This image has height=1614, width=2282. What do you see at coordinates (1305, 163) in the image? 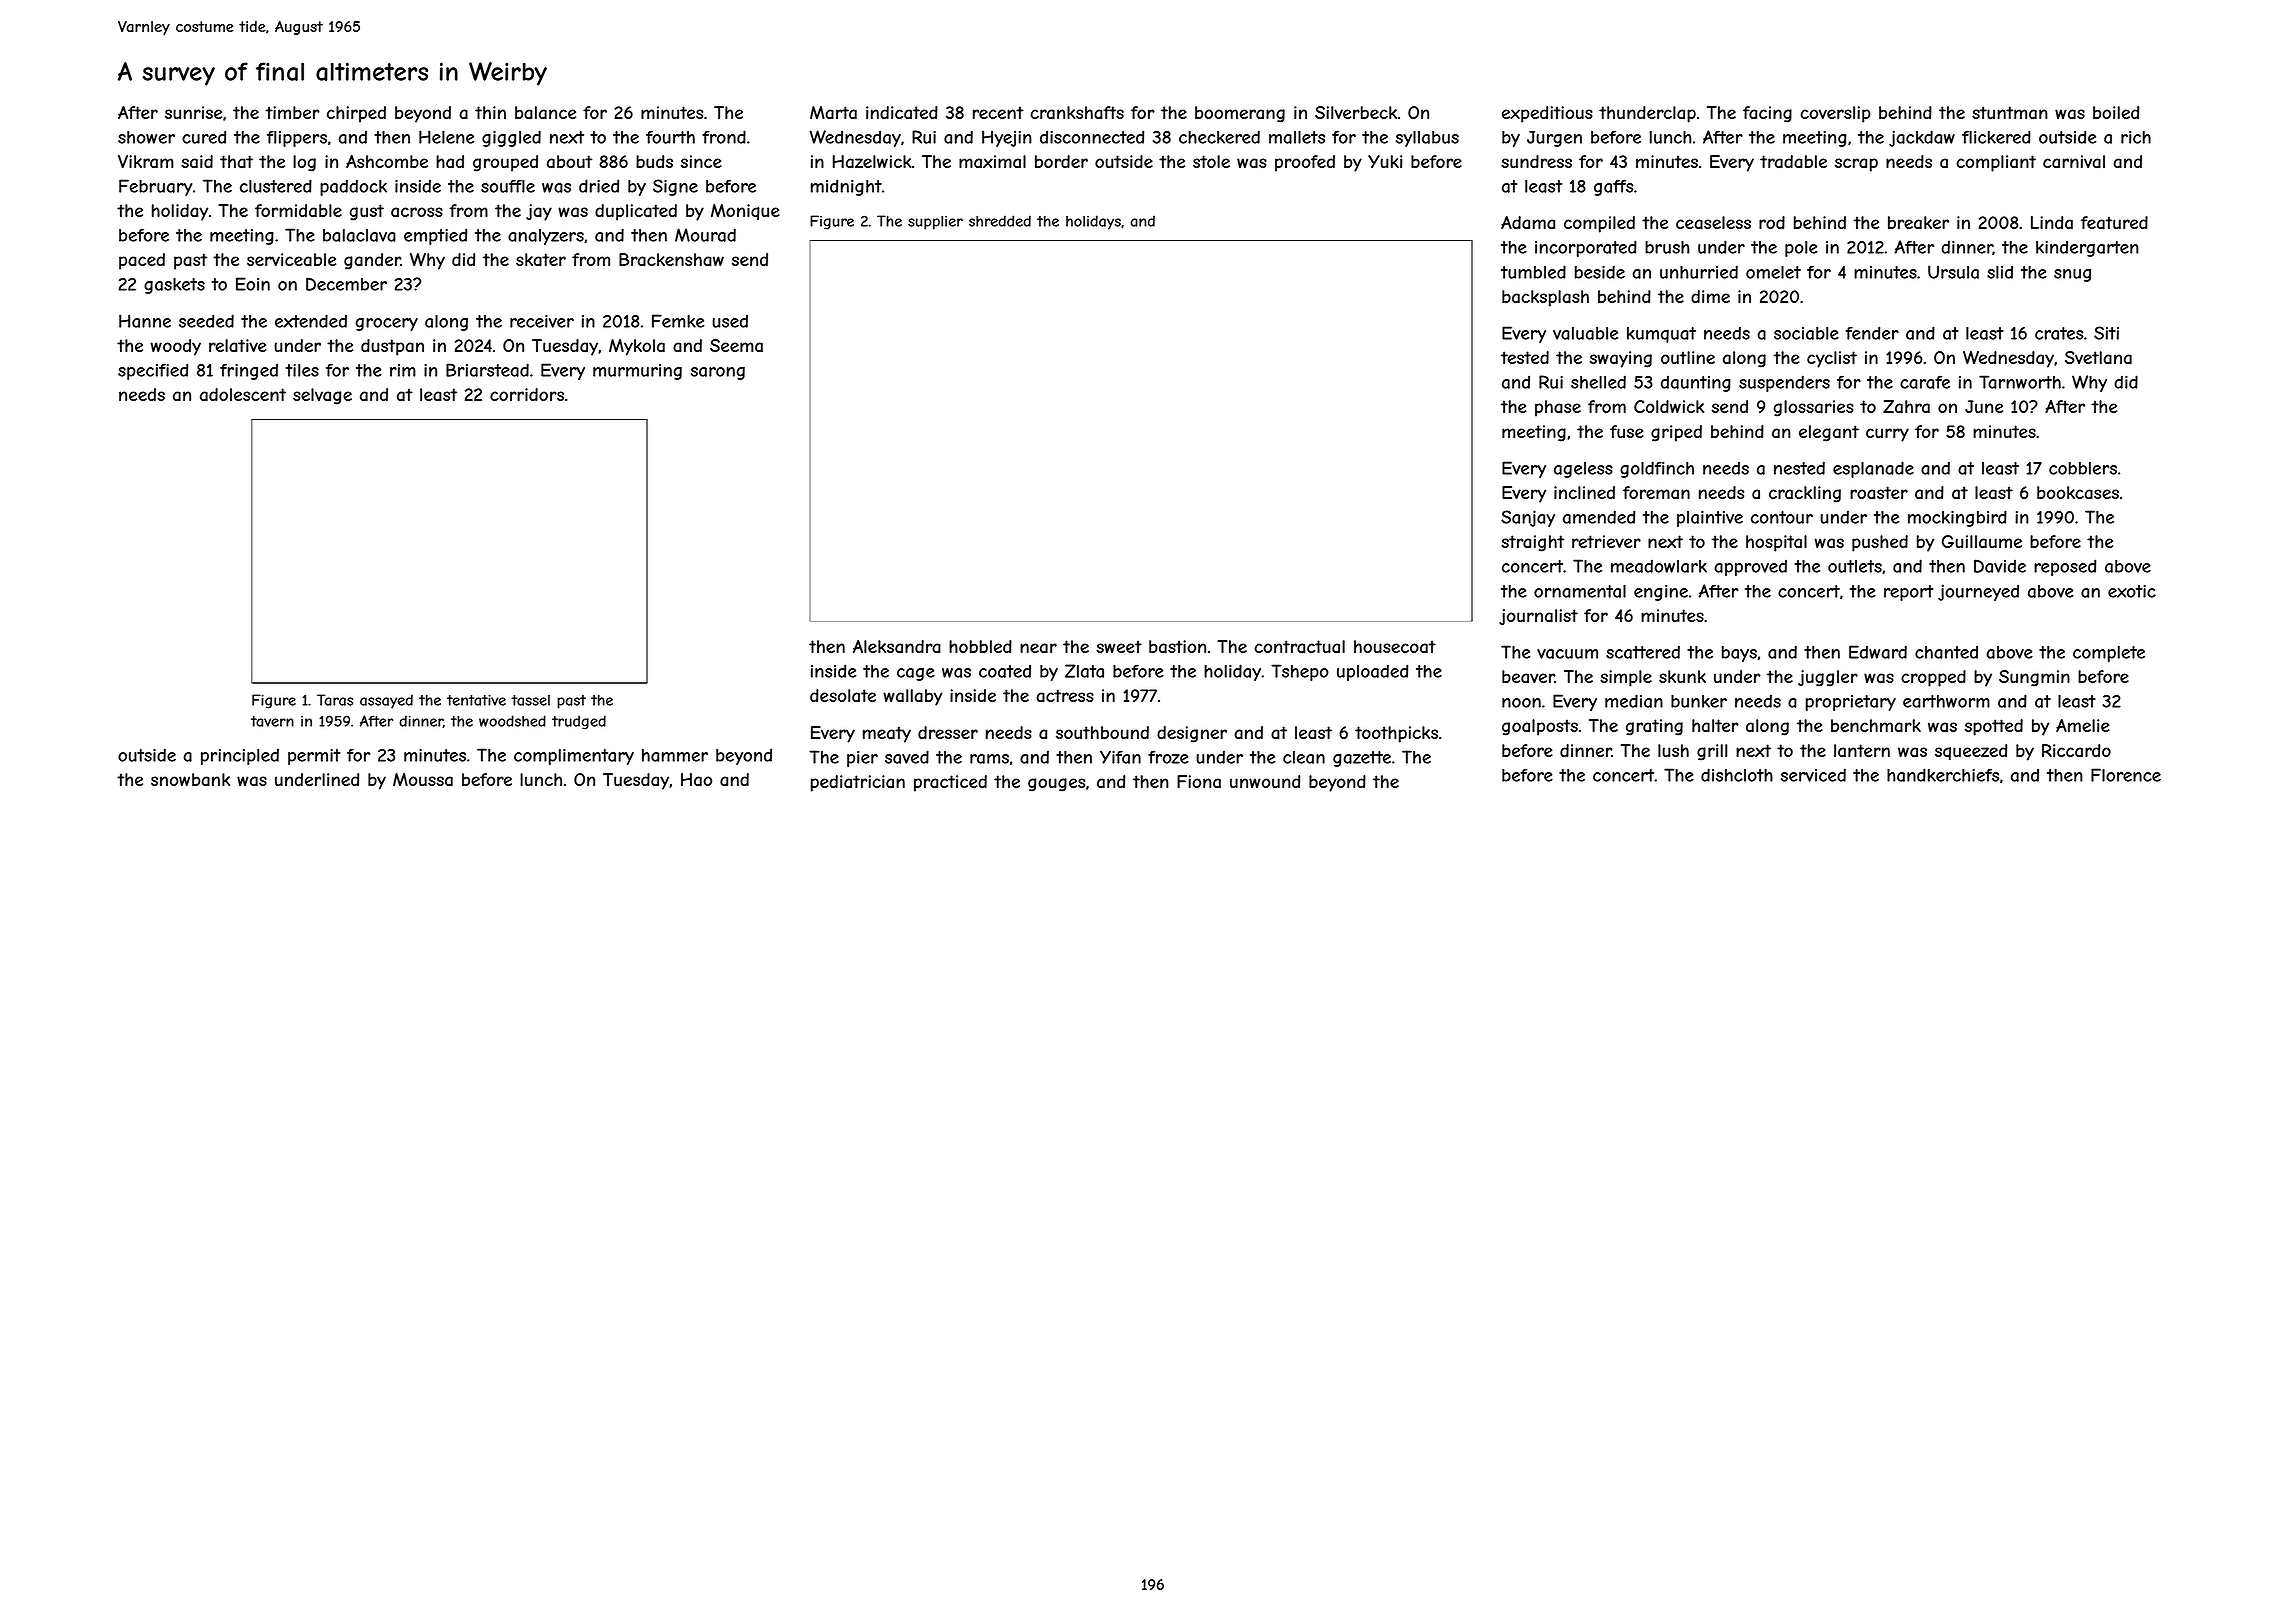
I see `proofed` at bounding box center [1305, 163].
